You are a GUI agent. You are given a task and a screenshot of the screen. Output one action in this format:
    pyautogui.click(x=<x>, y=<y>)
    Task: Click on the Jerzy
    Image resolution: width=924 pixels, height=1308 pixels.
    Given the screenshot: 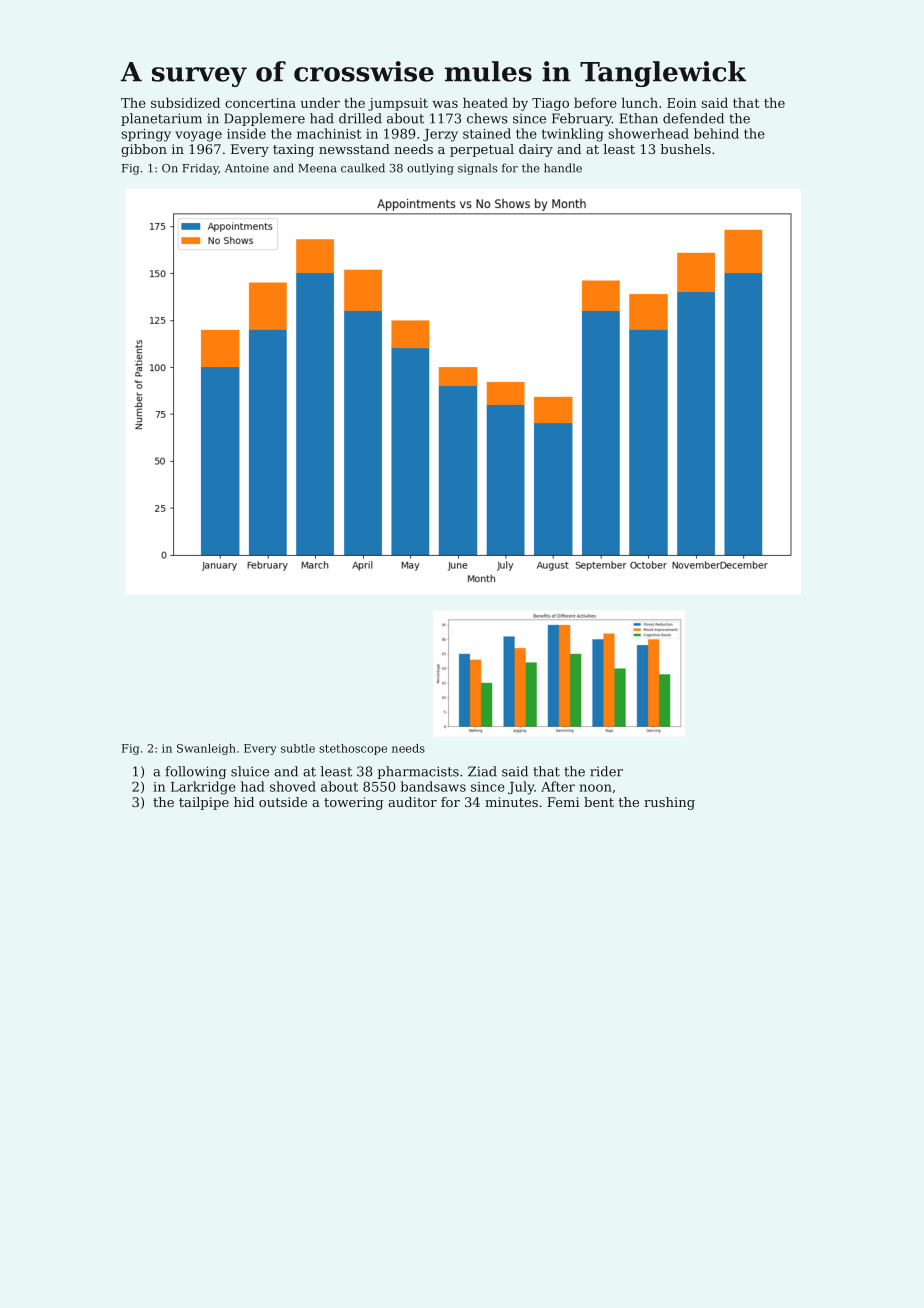 What is the action you would take?
    pyautogui.click(x=440, y=135)
